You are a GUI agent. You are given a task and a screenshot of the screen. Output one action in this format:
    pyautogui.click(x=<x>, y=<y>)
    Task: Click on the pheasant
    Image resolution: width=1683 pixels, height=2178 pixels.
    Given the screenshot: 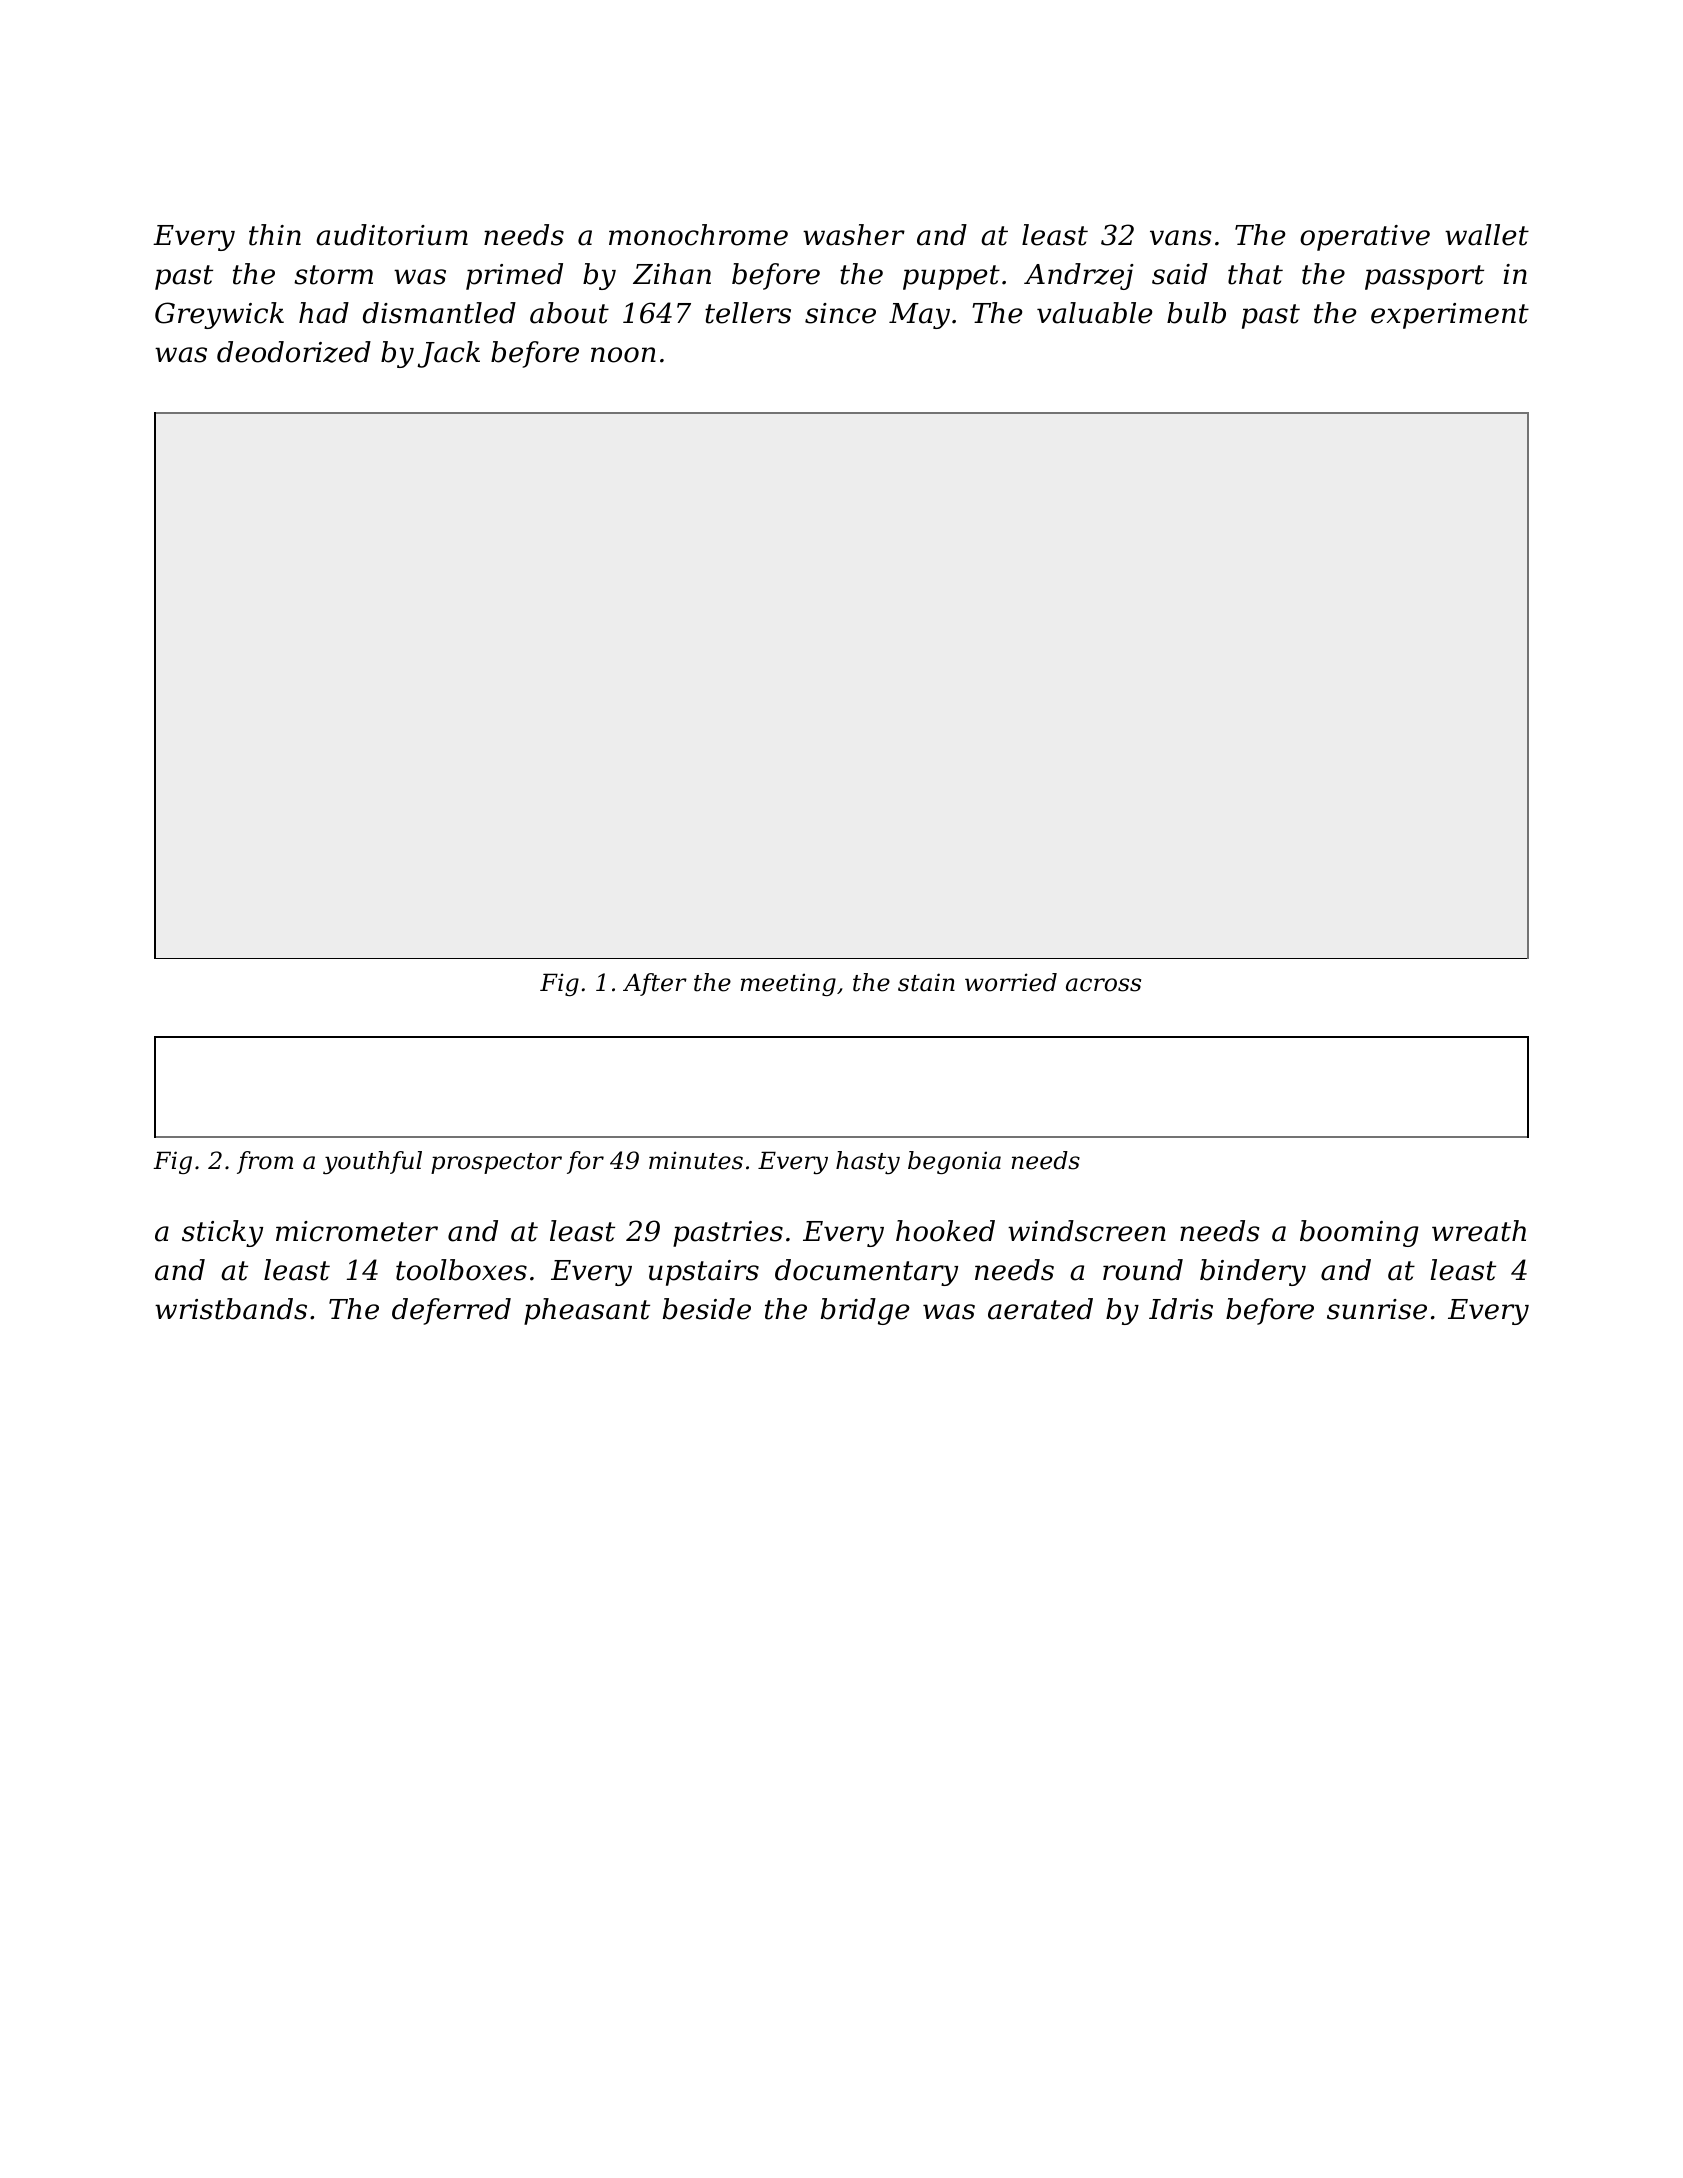 What is the action you would take?
    pyautogui.click(x=587, y=1311)
